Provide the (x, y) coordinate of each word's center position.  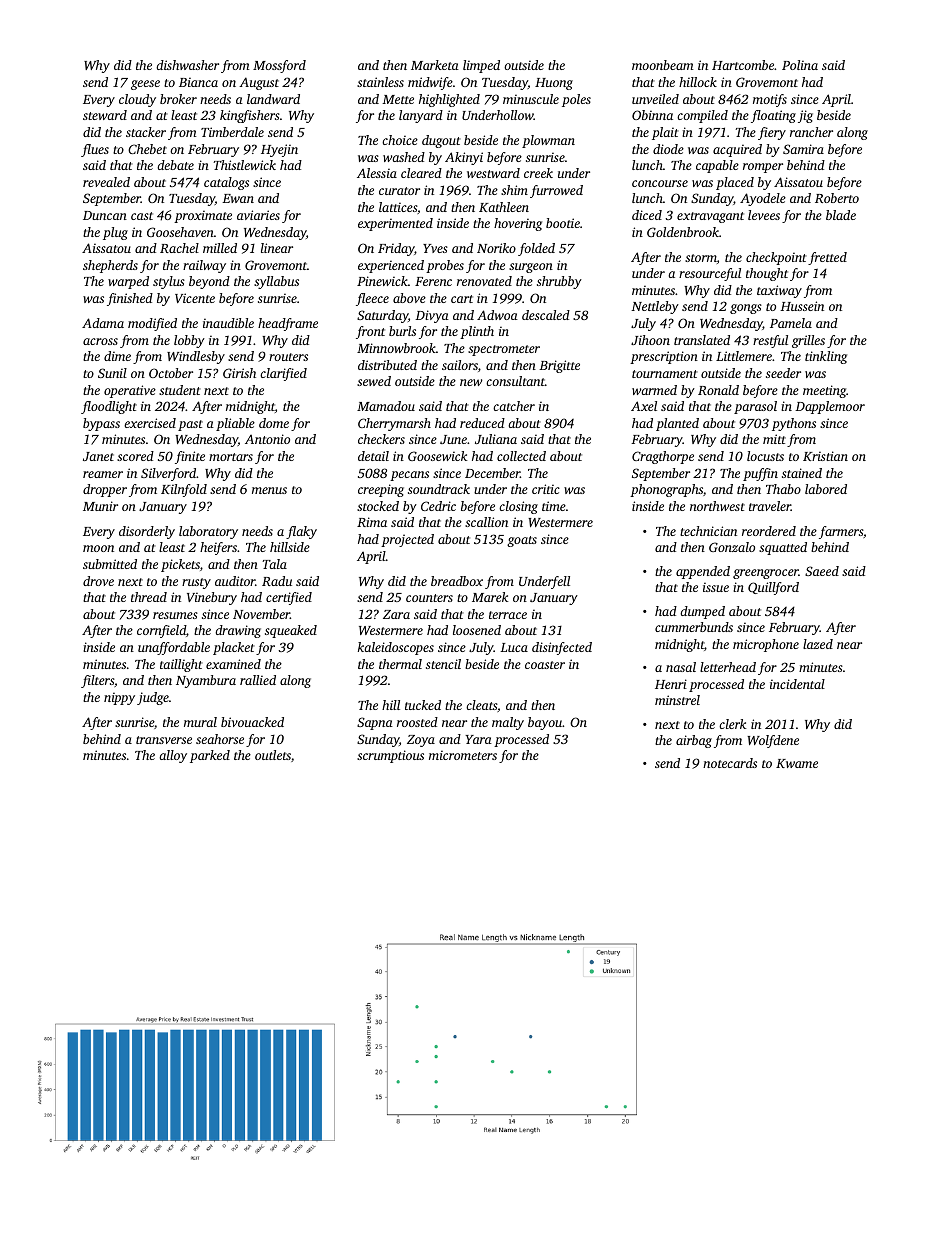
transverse (164, 740)
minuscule (531, 99)
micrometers (463, 755)
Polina (800, 65)
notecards (730, 763)
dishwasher (187, 65)
